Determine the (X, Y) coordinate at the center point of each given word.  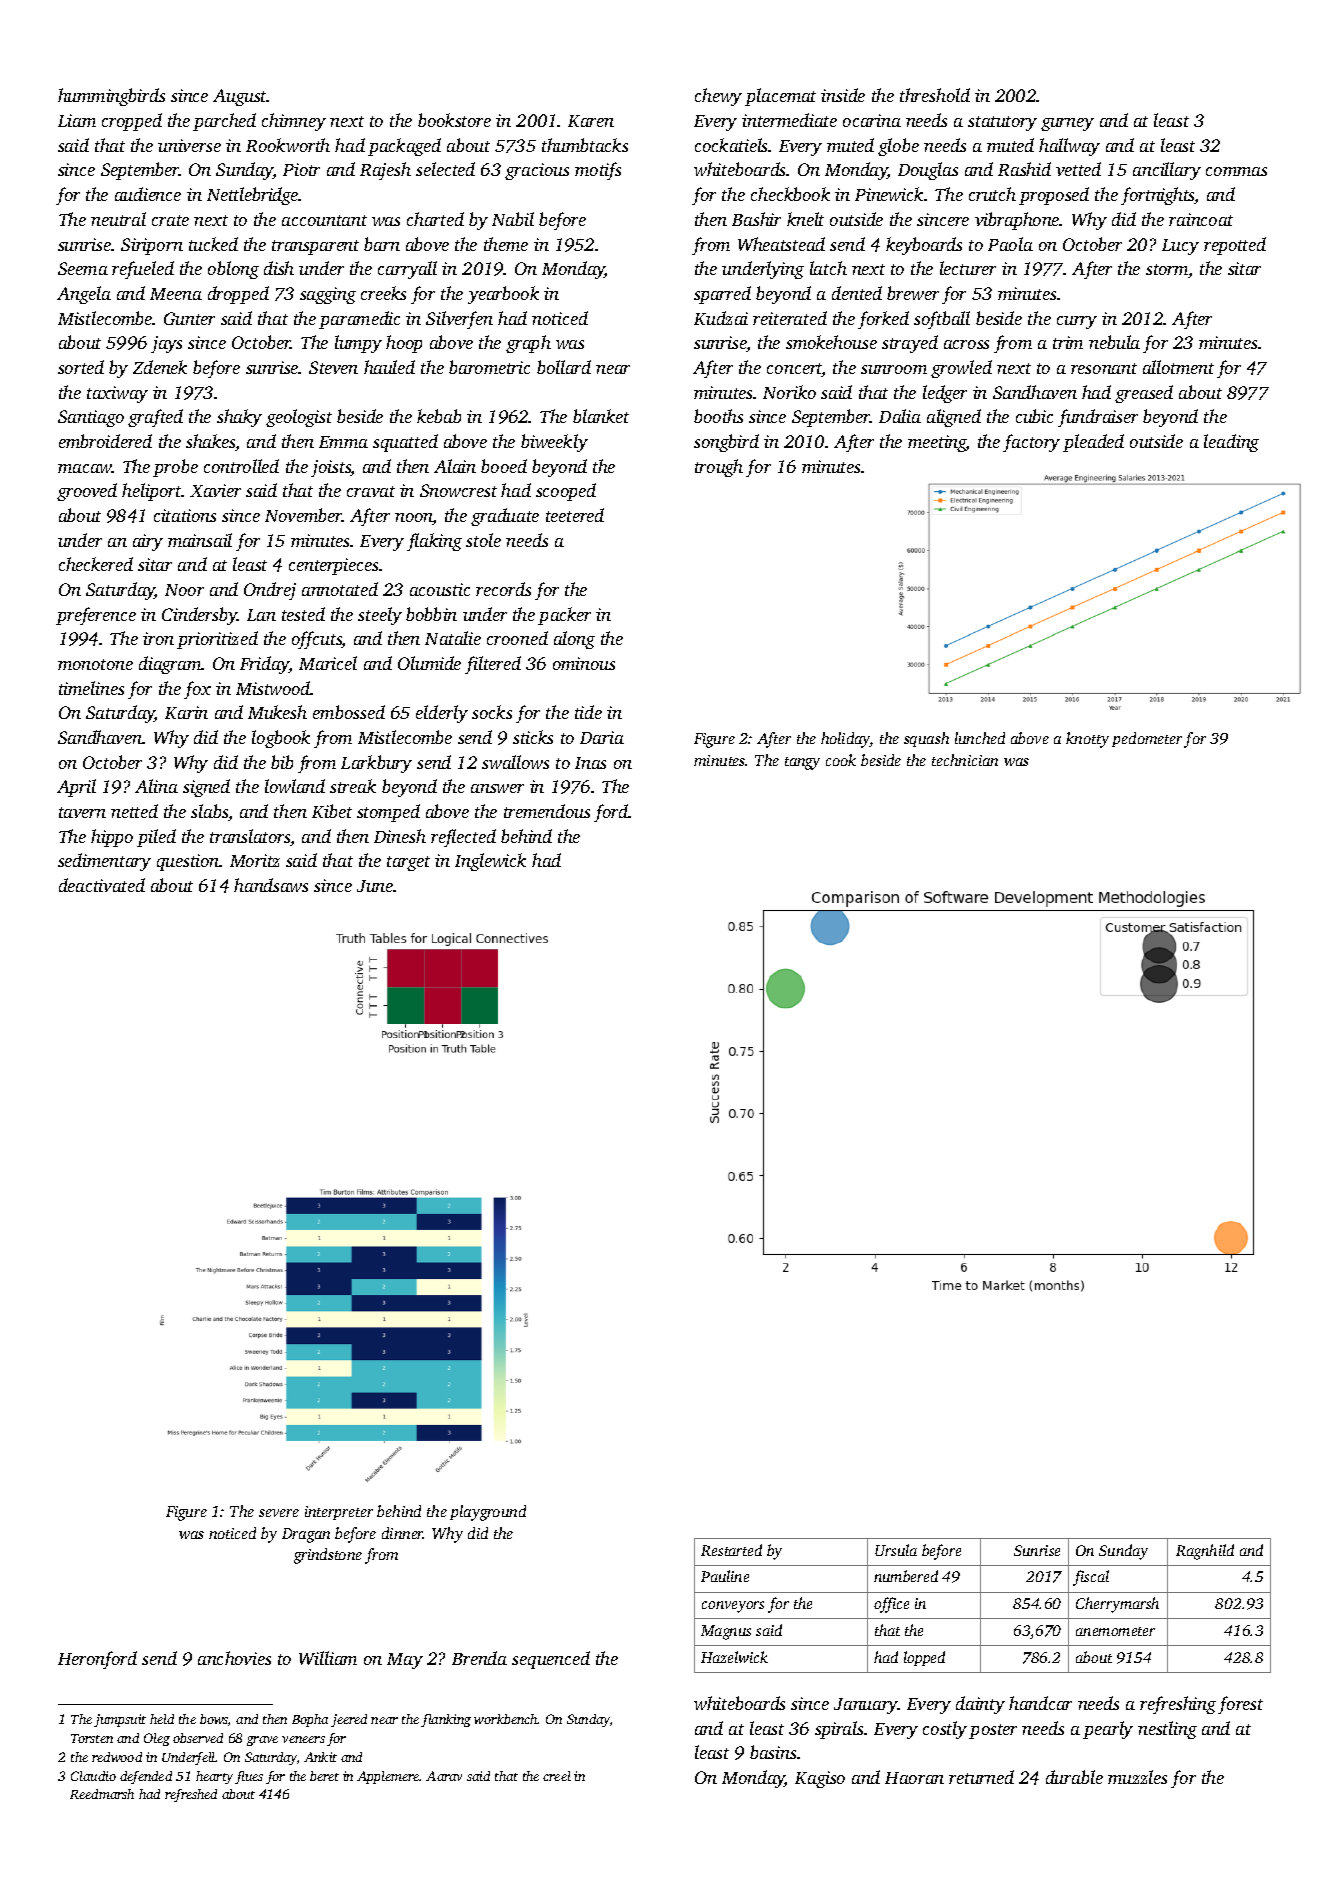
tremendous (547, 811)
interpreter (339, 1513)
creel (557, 1776)
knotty (1087, 740)
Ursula (896, 1550)
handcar (1040, 1703)
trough (719, 468)
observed (198, 1738)
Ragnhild (1205, 1552)
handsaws (271, 885)
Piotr (301, 169)
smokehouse (831, 342)
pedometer (1147, 739)
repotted (1235, 246)
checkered (96, 564)
